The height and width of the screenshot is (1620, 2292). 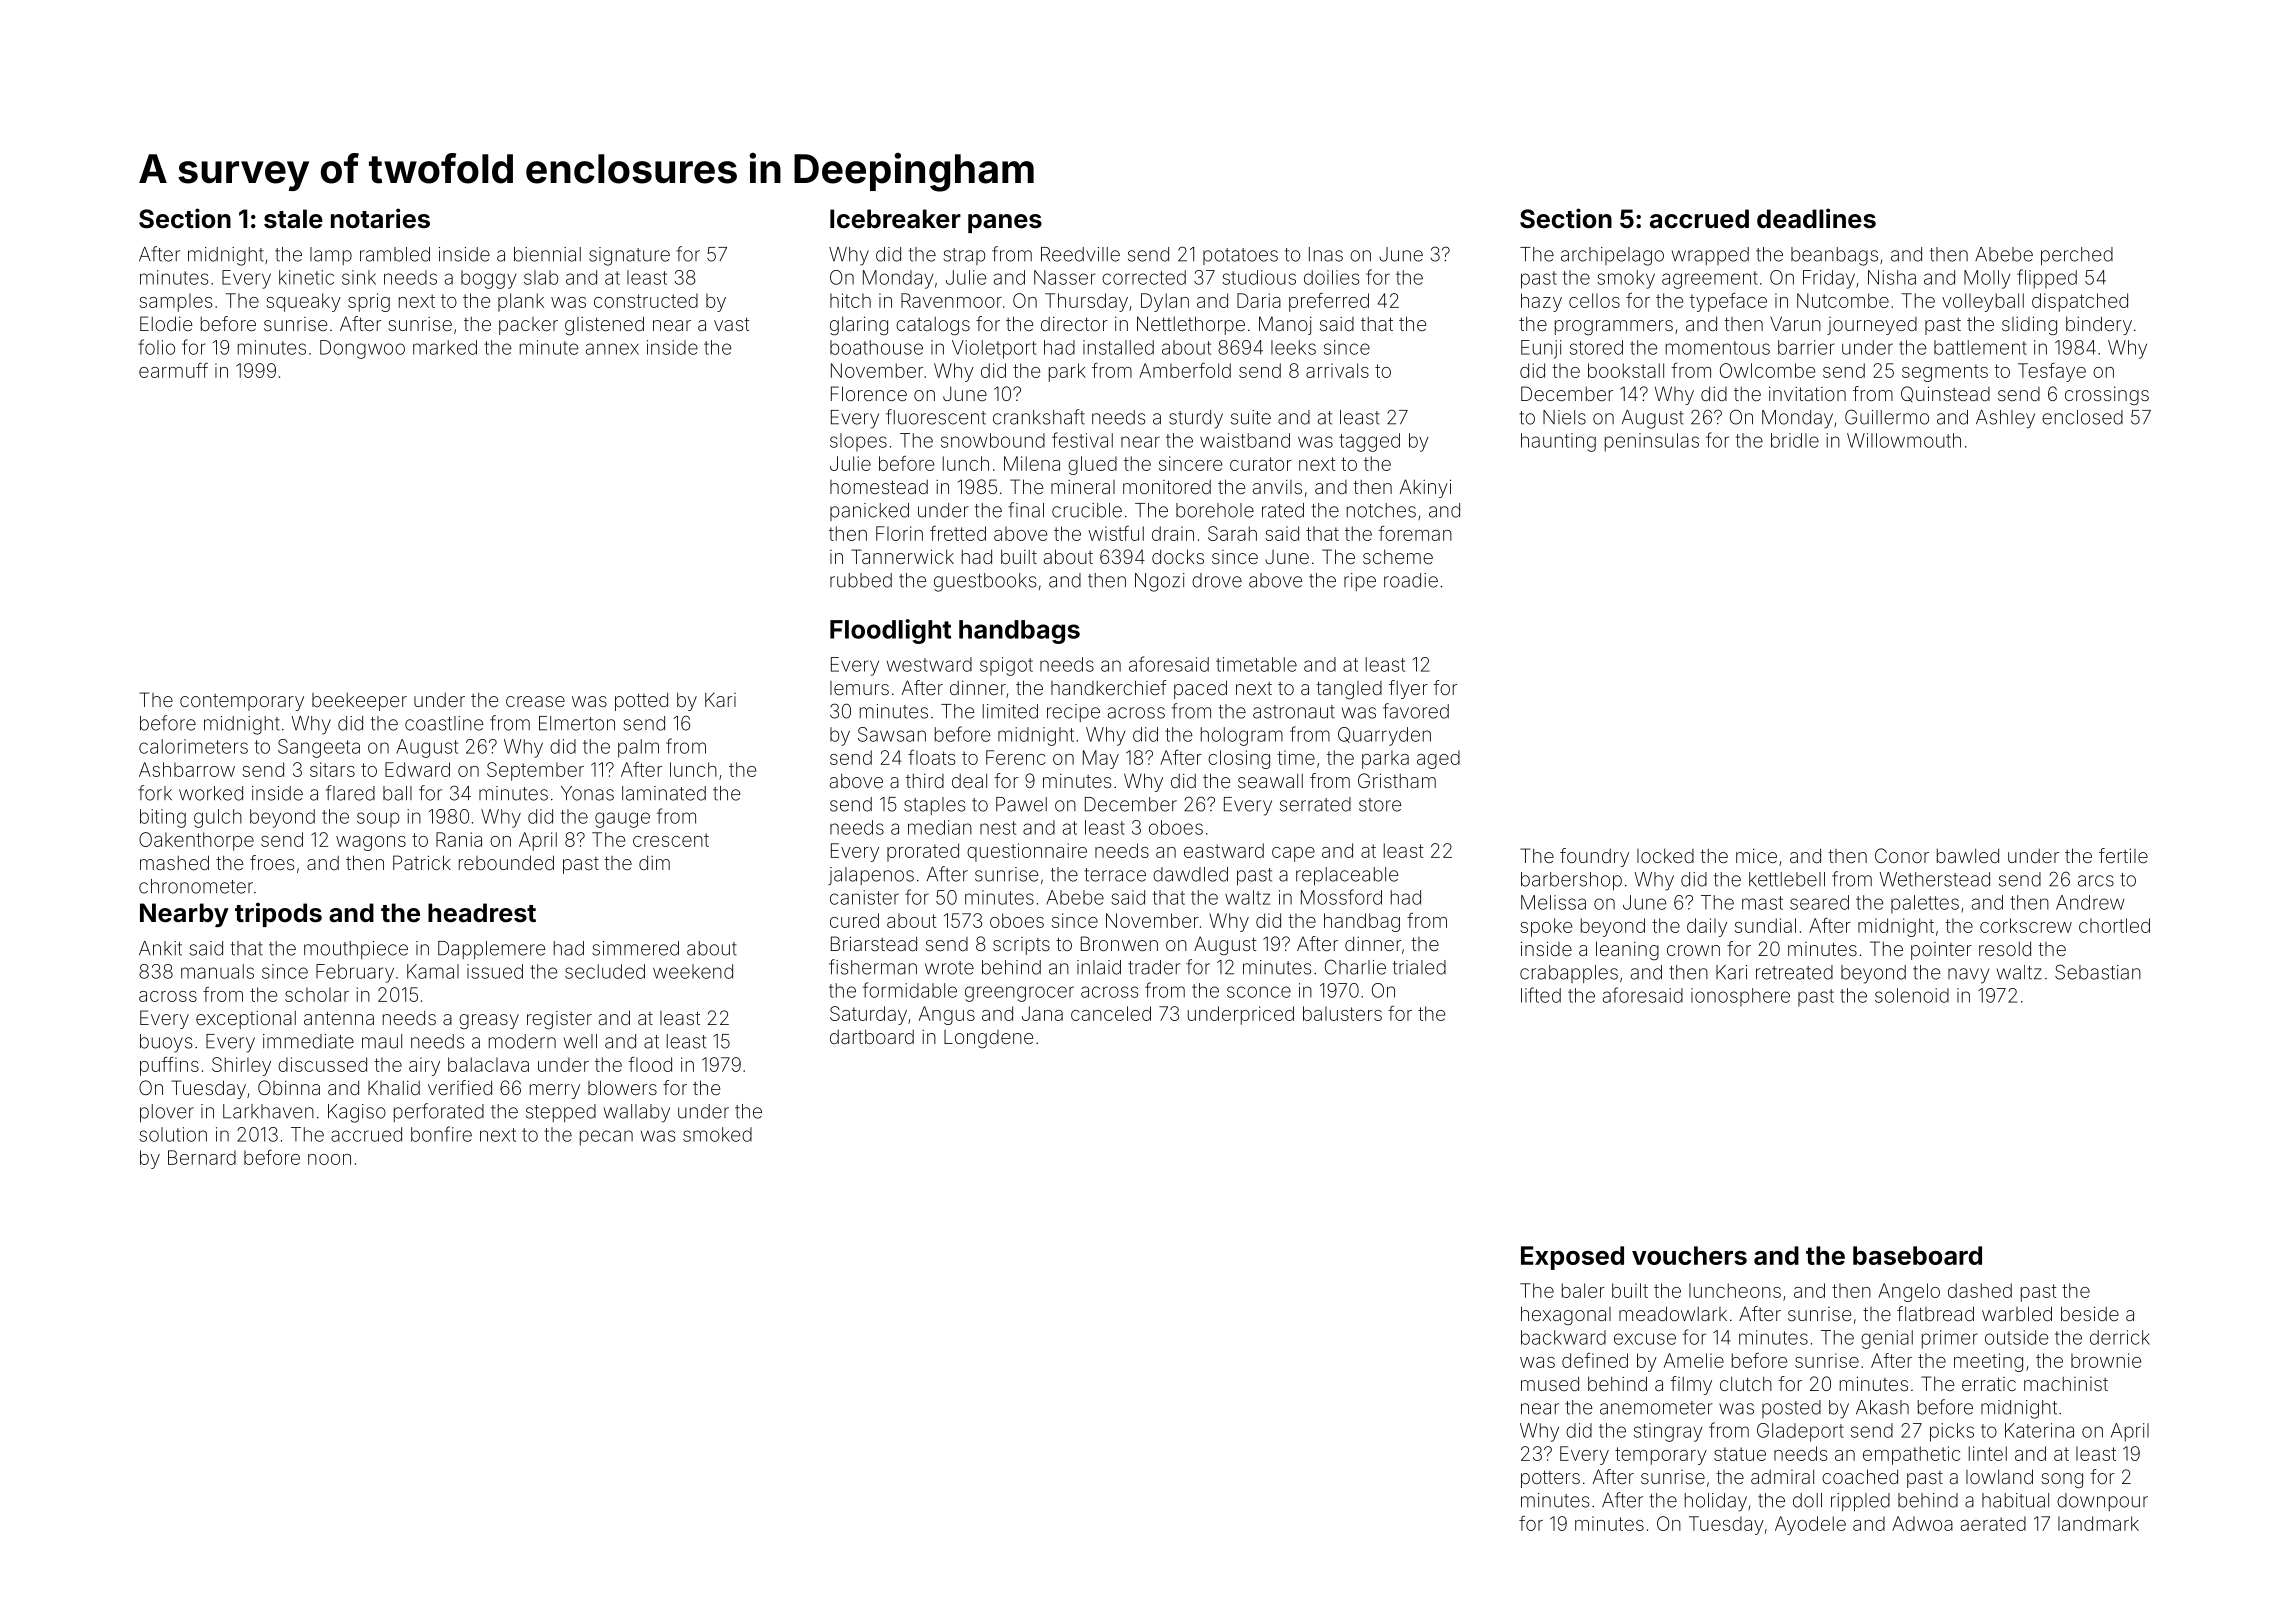 I want to click on potters, so click(x=1550, y=1479).
